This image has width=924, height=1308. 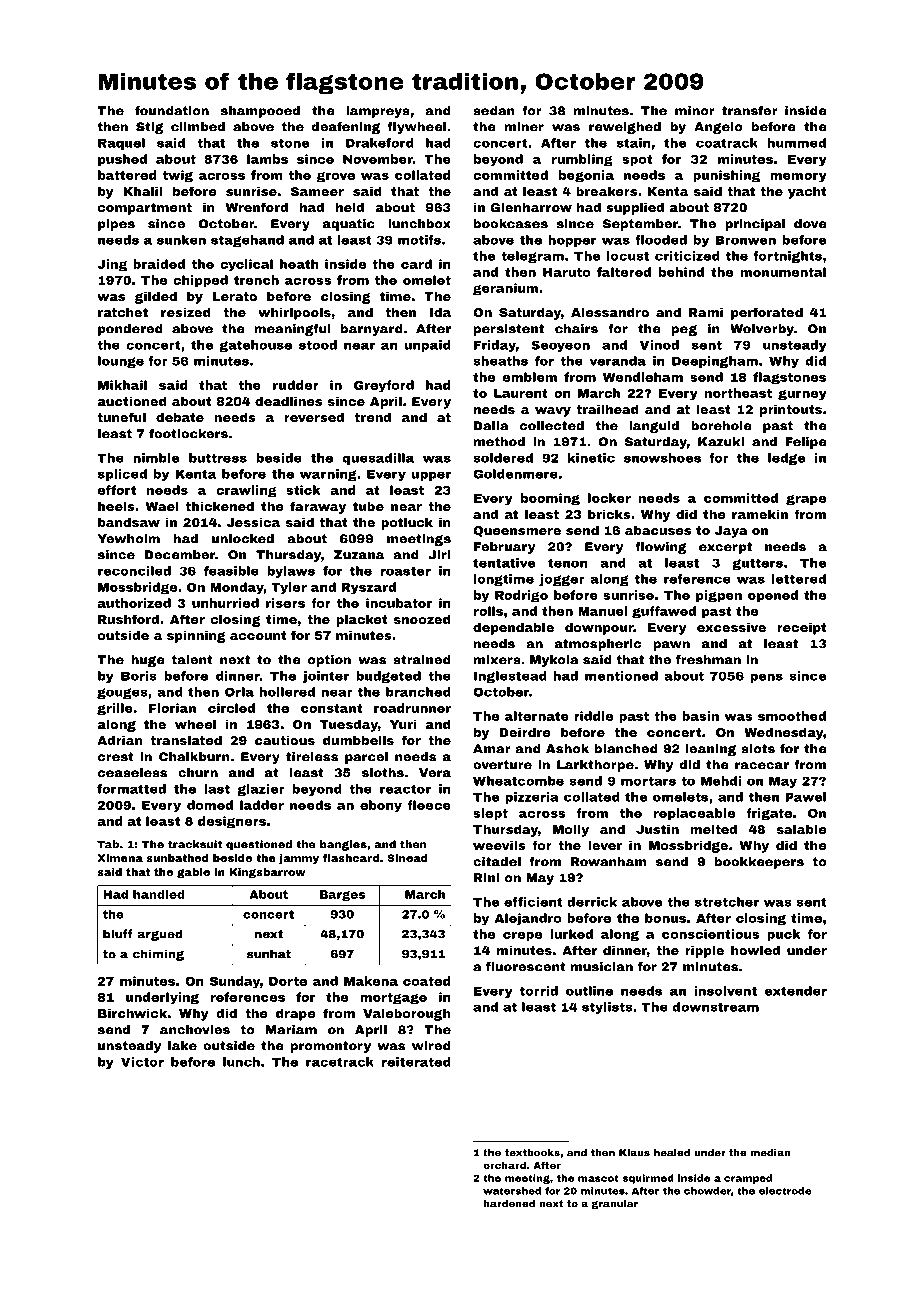 What do you see at coordinates (407, 858) in the image?
I see `Sinead` at bounding box center [407, 858].
